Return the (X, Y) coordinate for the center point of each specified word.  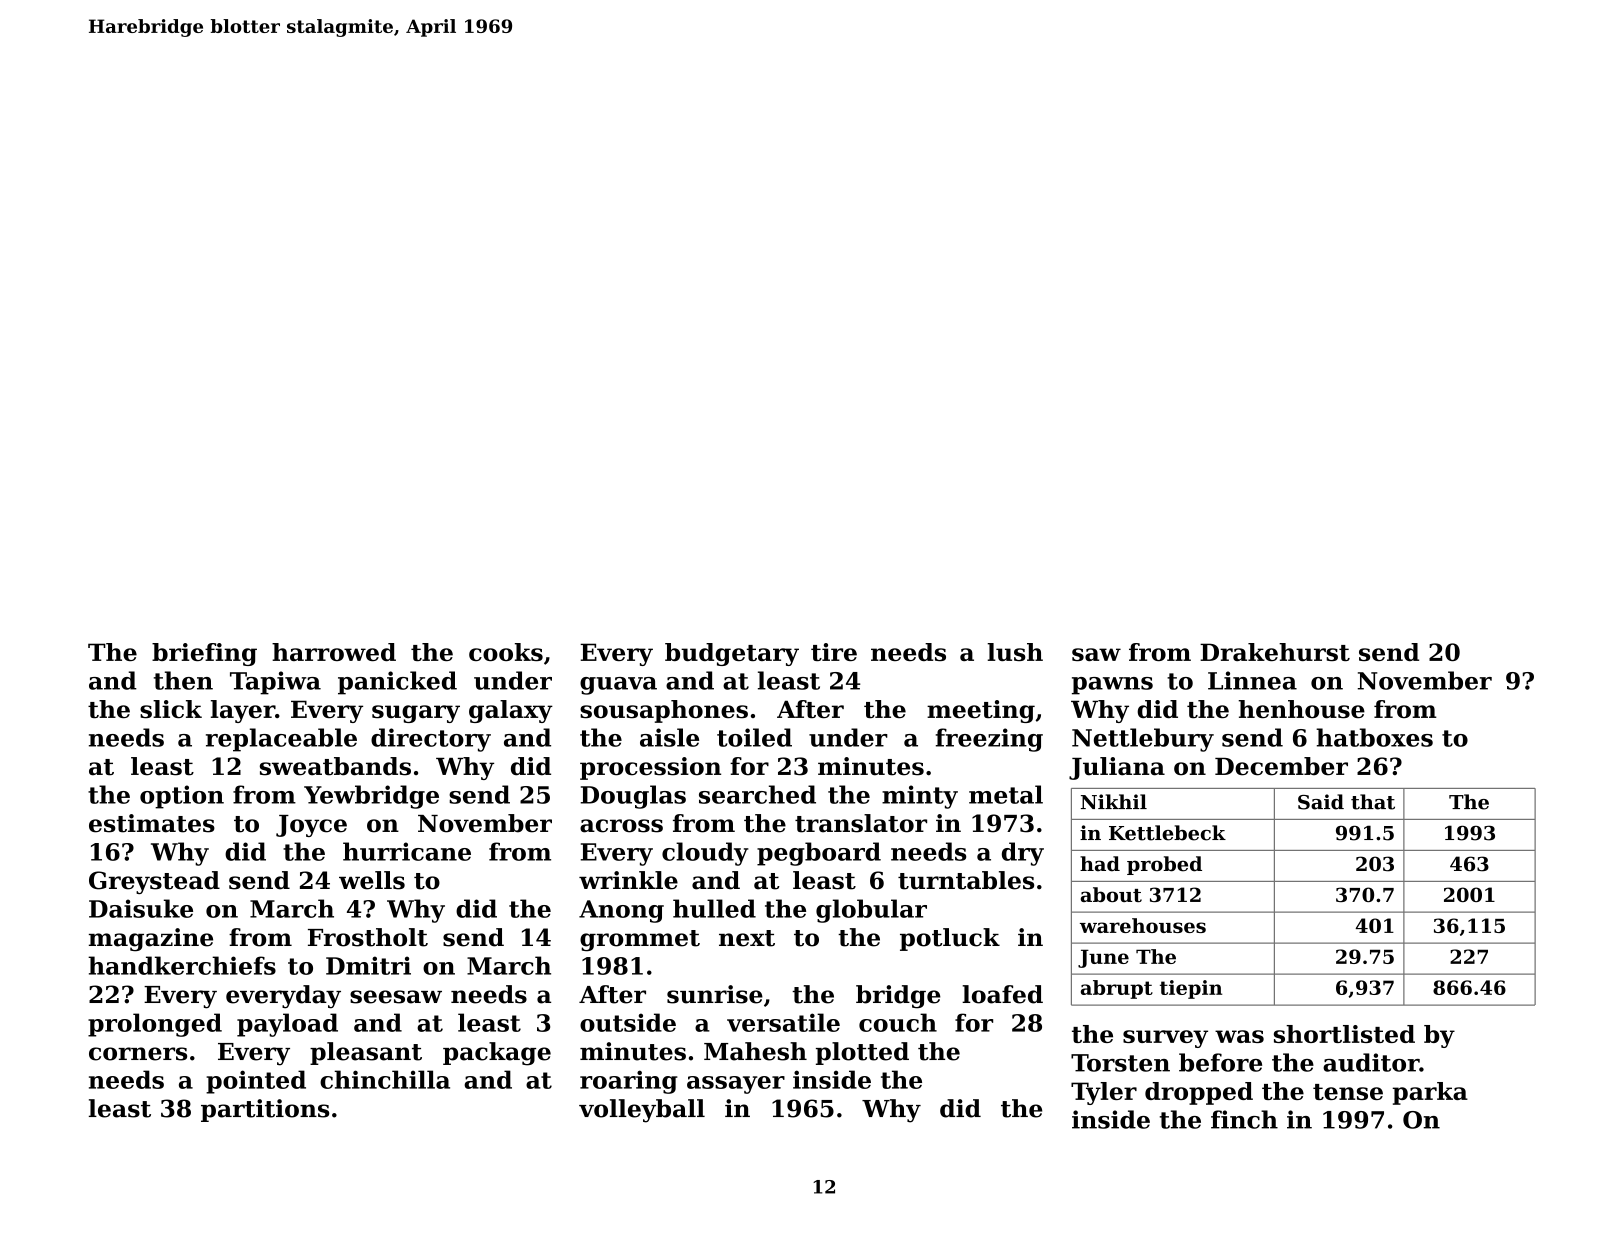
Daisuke (141, 908)
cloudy (705, 854)
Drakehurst (1275, 652)
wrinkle (628, 880)
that (1373, 802)
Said (1321, 802)
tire (834, 652)
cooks (506, 652)
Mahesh (755, 1051)
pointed (256, 1082)
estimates (152, 823)
